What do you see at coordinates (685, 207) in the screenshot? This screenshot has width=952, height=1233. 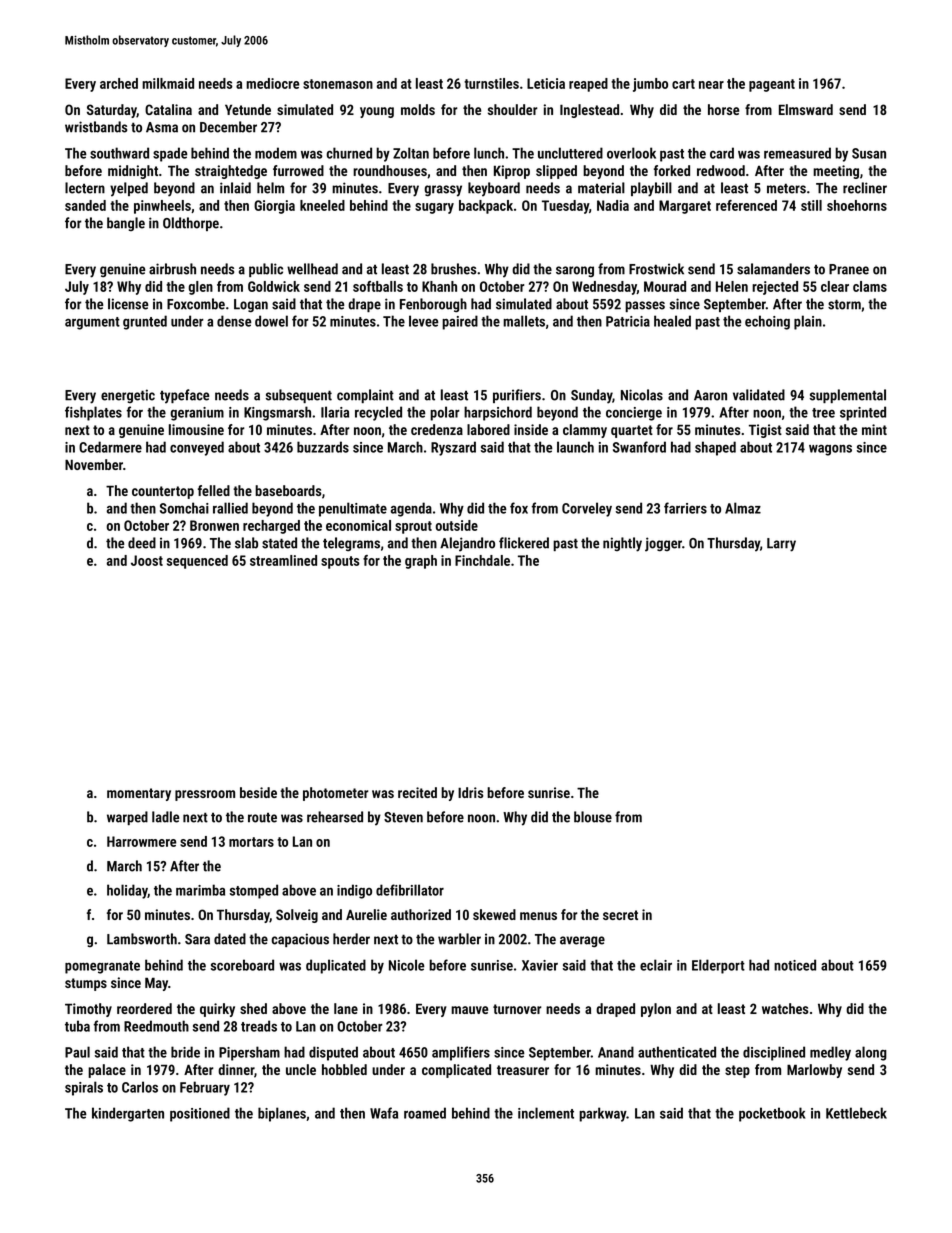 I see `Margaret` at bounding box center [685, 207].
